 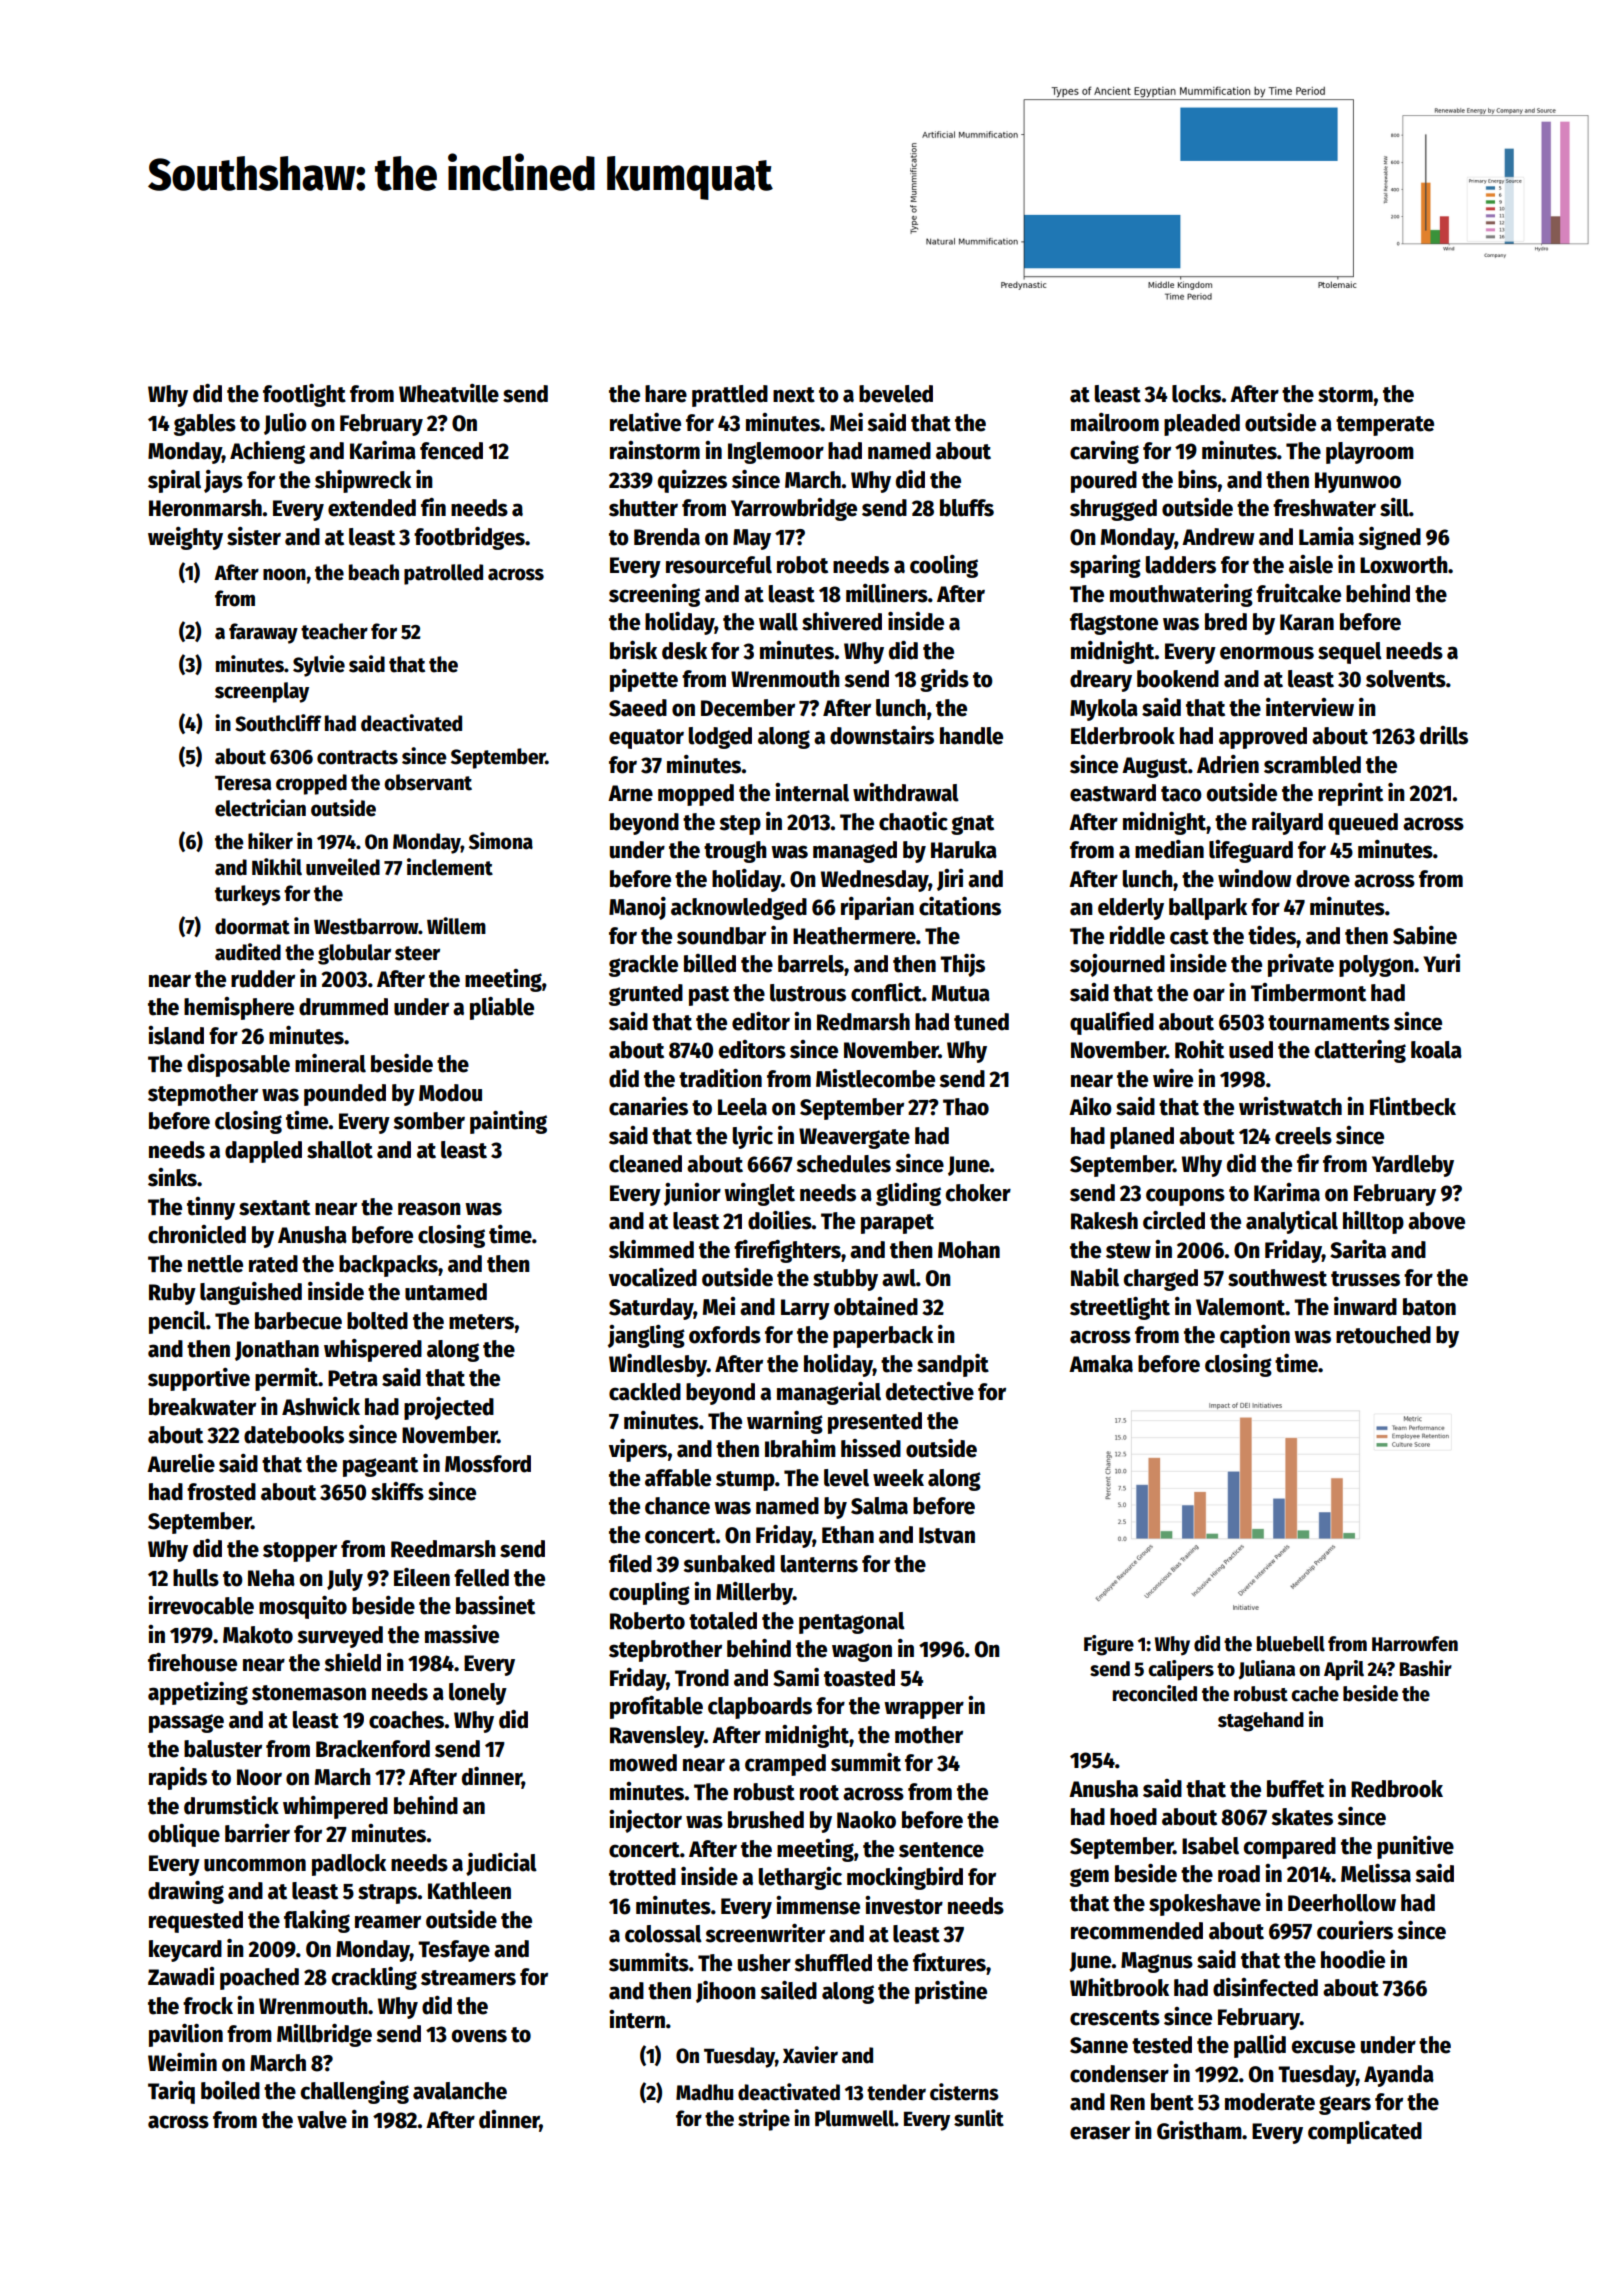 I want to click on Weimin, so click(x=182, y=2062).
